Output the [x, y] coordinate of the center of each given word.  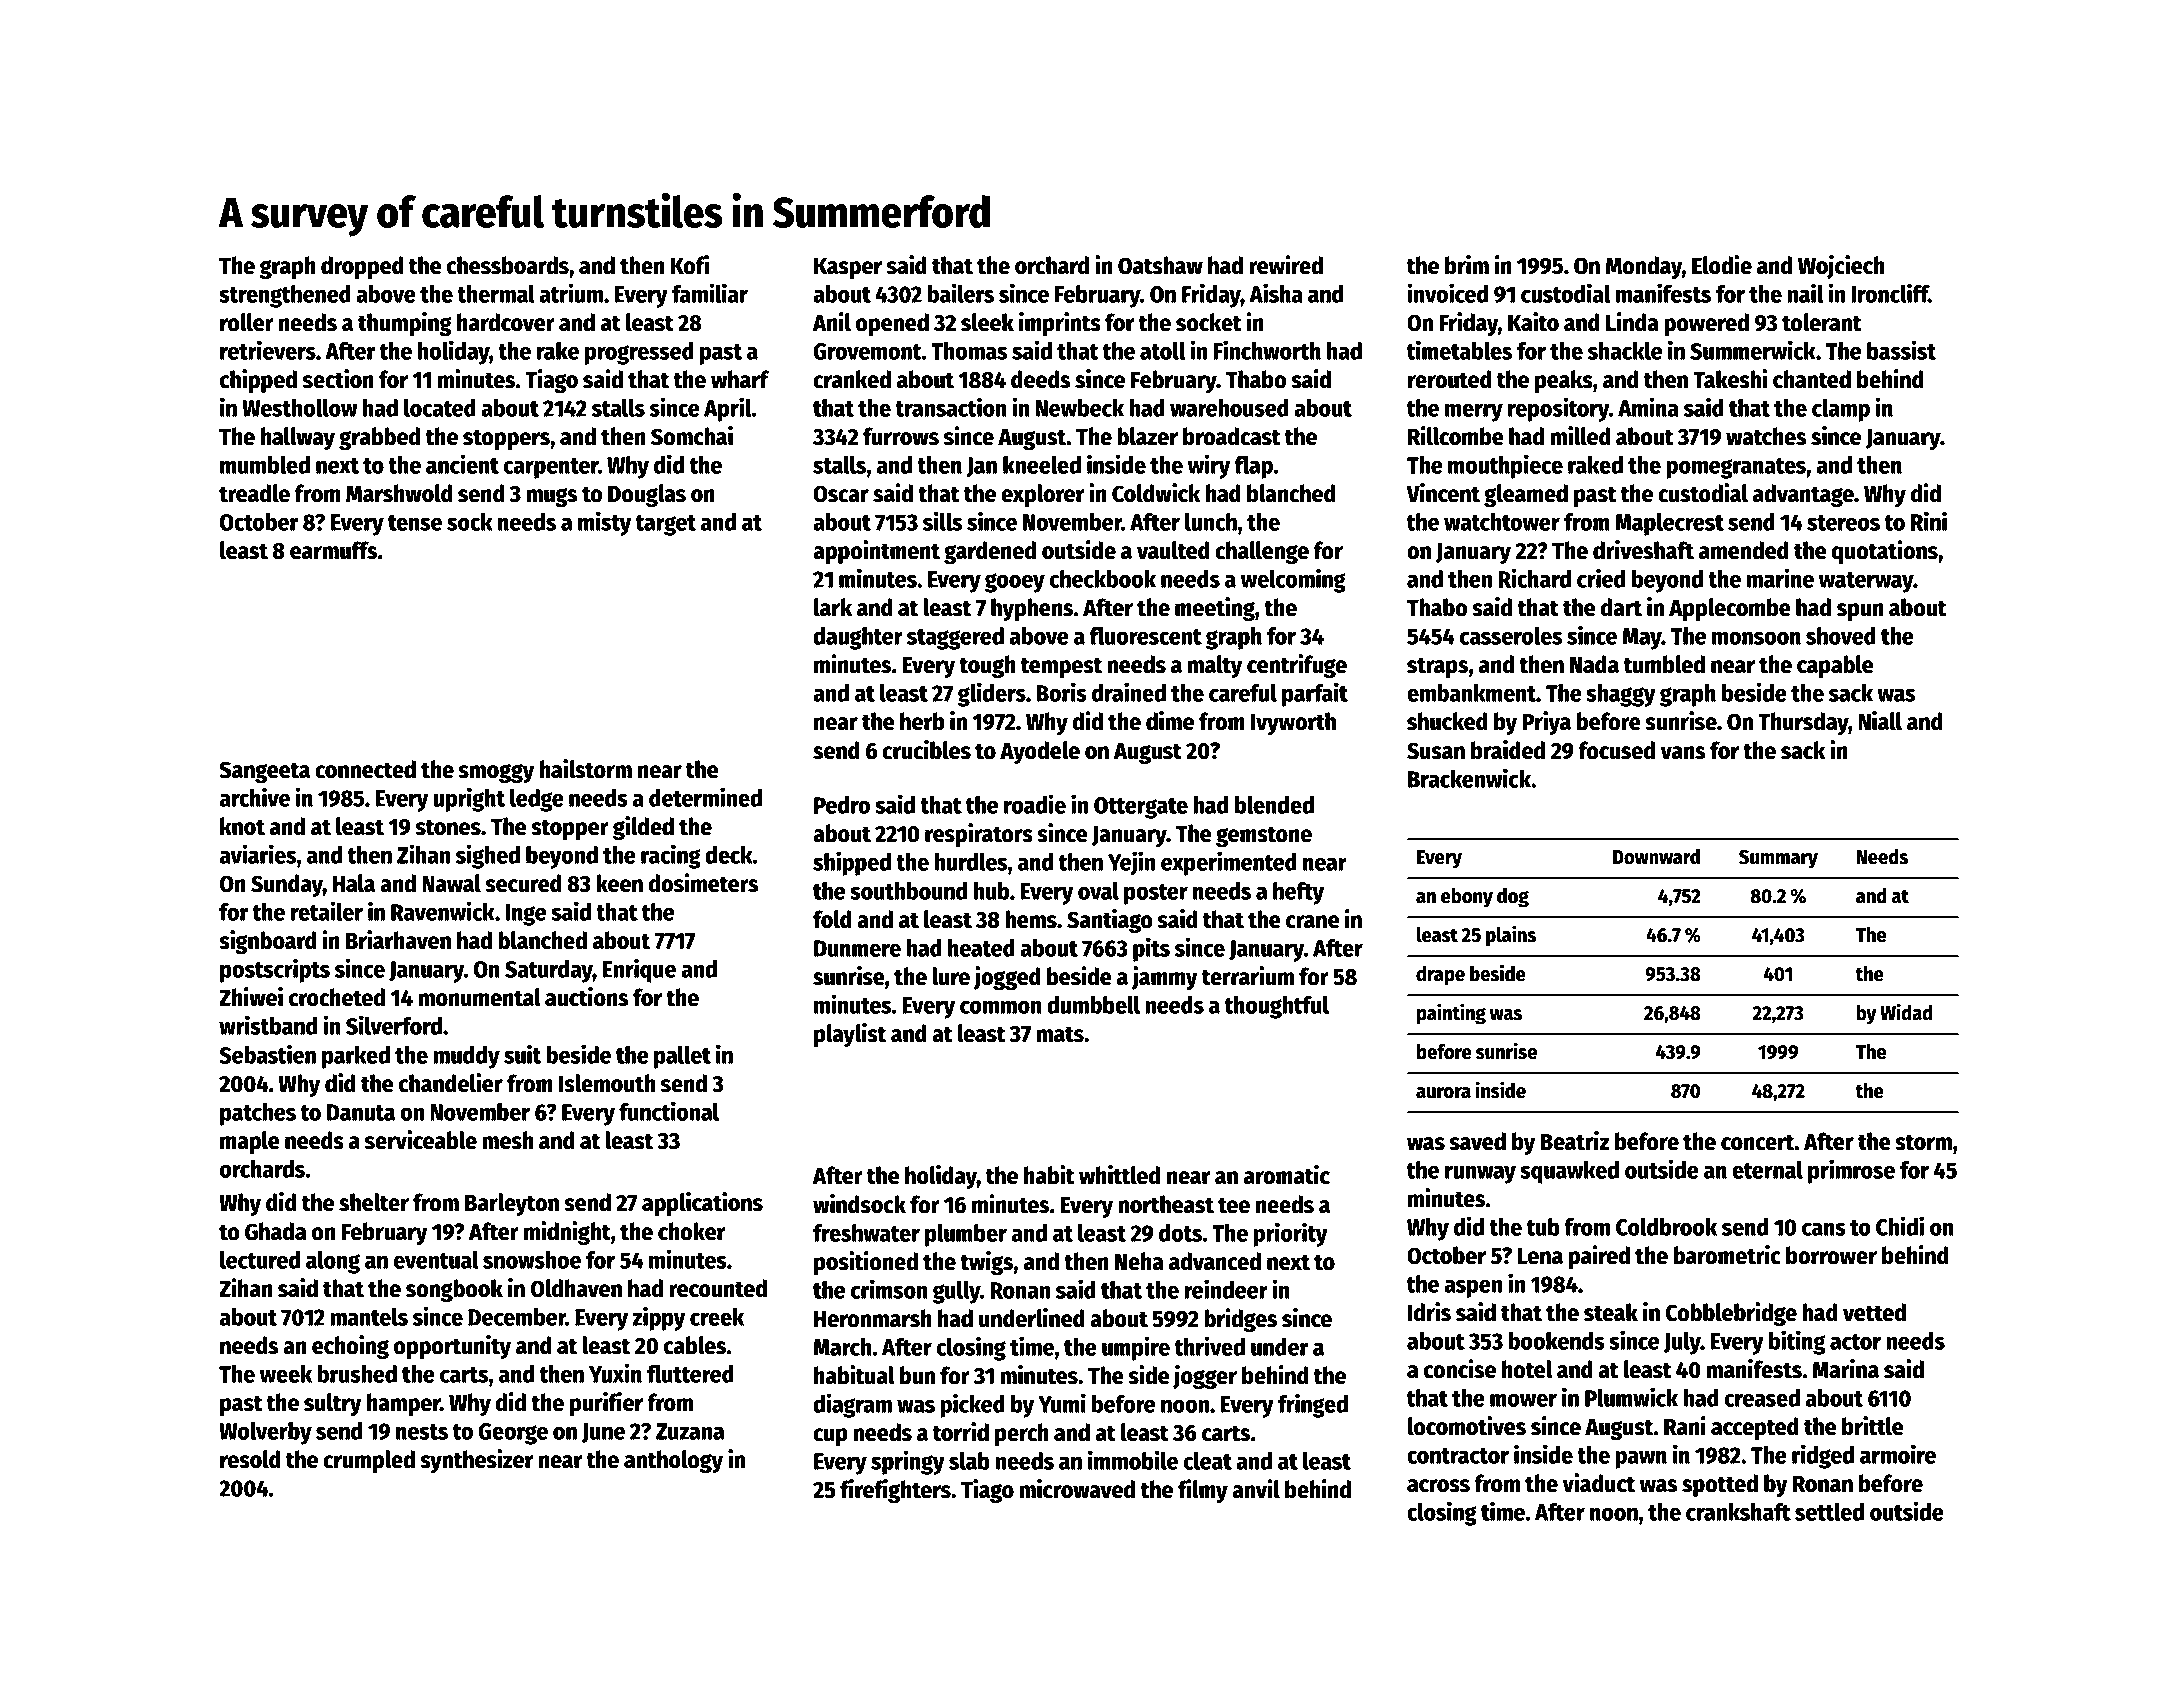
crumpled [369, 1461]
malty [1215, 666]
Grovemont [867, 351]
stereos [1843, 523]
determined [705, 797]
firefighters [895, 1491]
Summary [1778, 859]
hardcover [506, 322]
